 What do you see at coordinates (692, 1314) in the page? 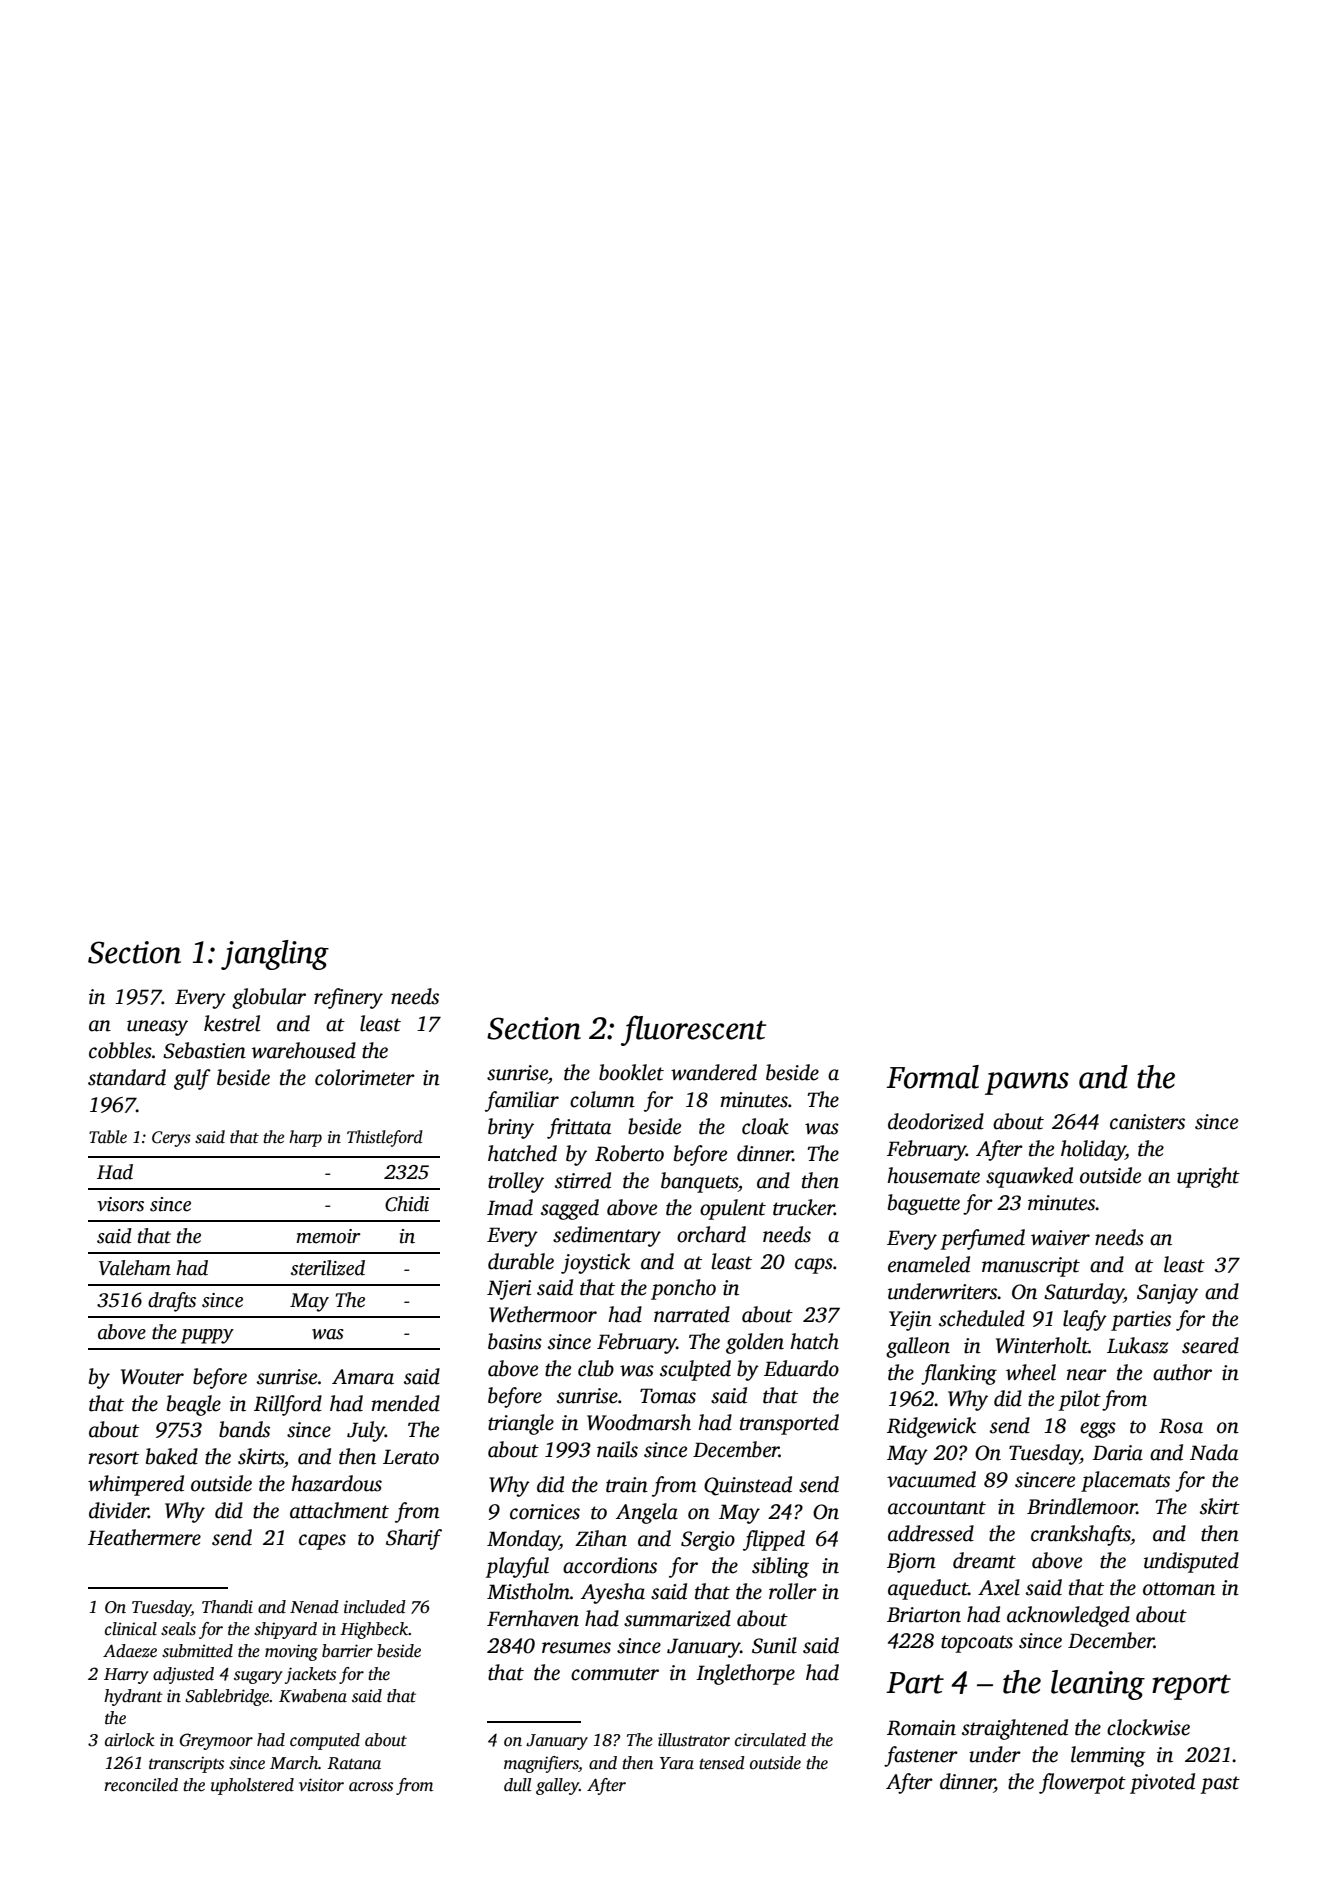
I see `narrated` at bounding box center [692, 1314].
